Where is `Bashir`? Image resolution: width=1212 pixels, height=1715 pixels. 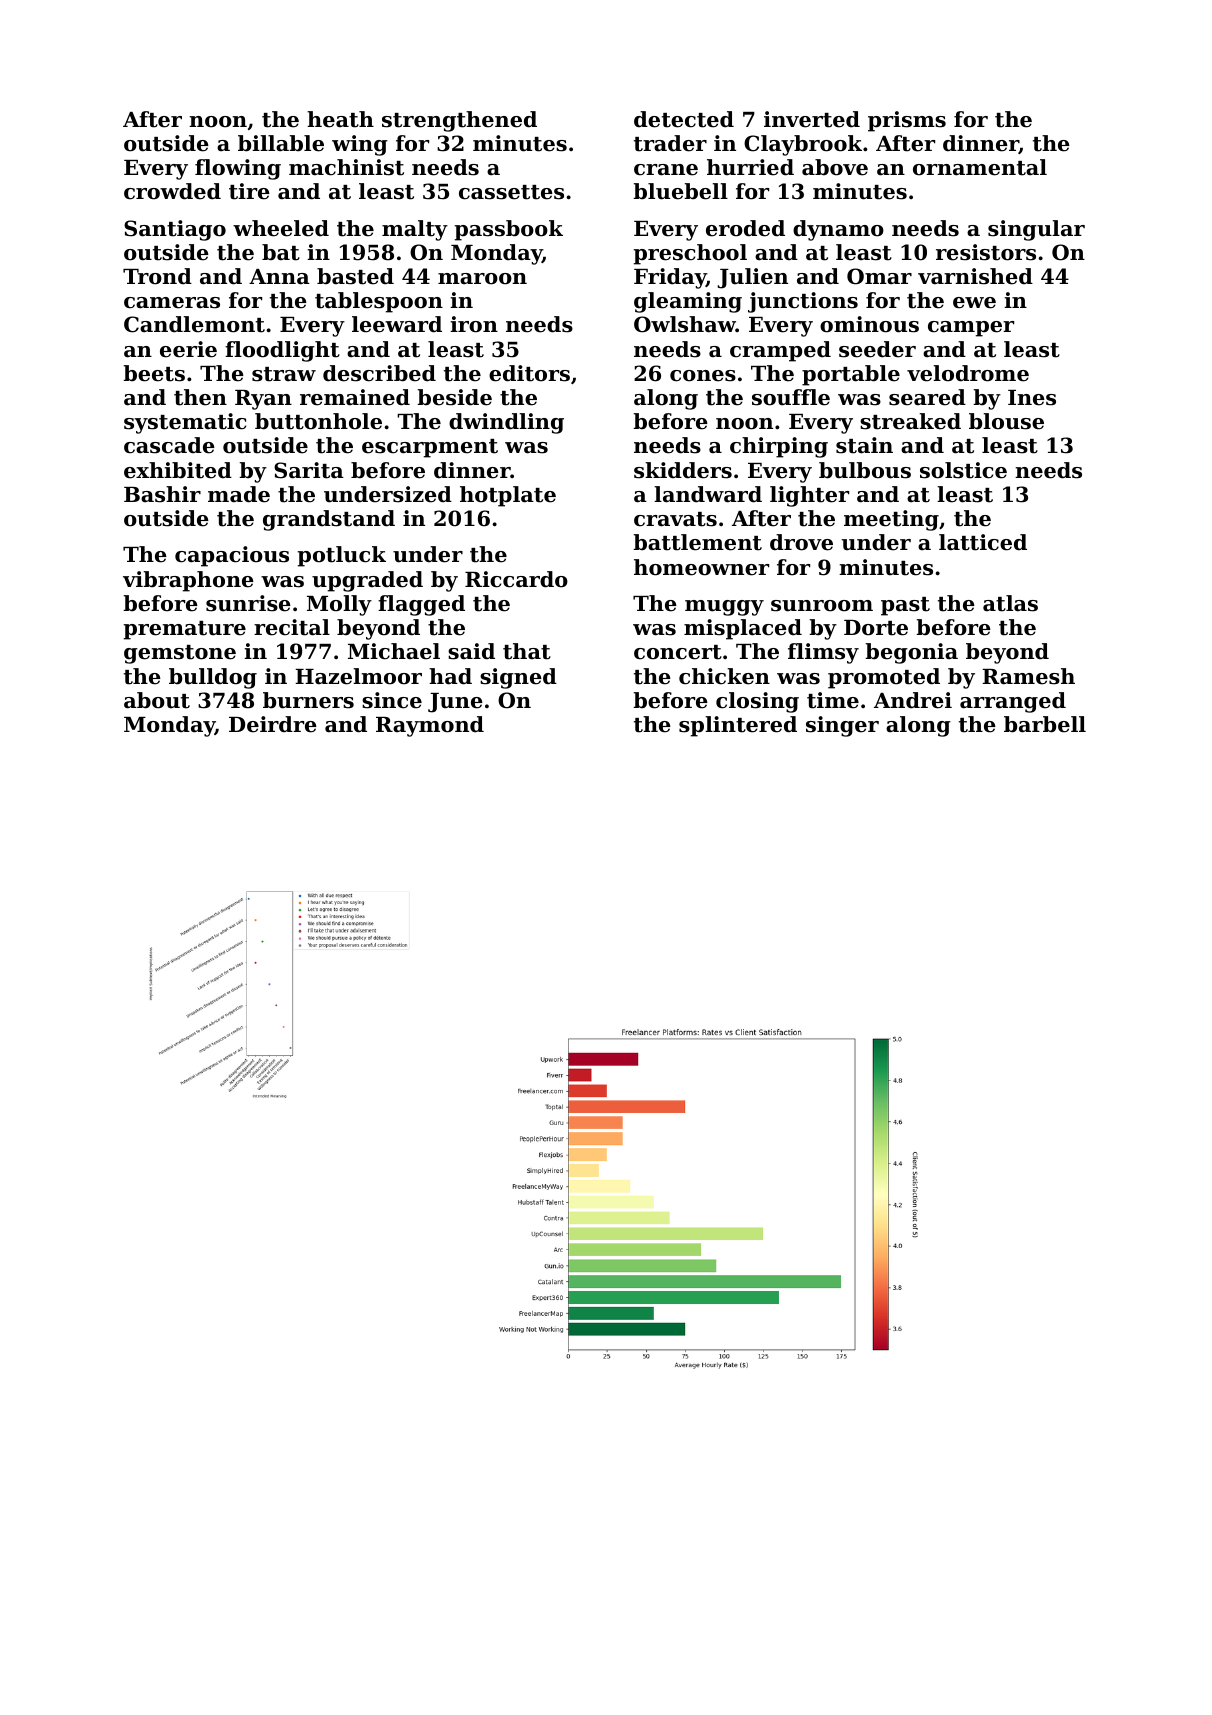 Bashir is located at coordinates (162, 494).
